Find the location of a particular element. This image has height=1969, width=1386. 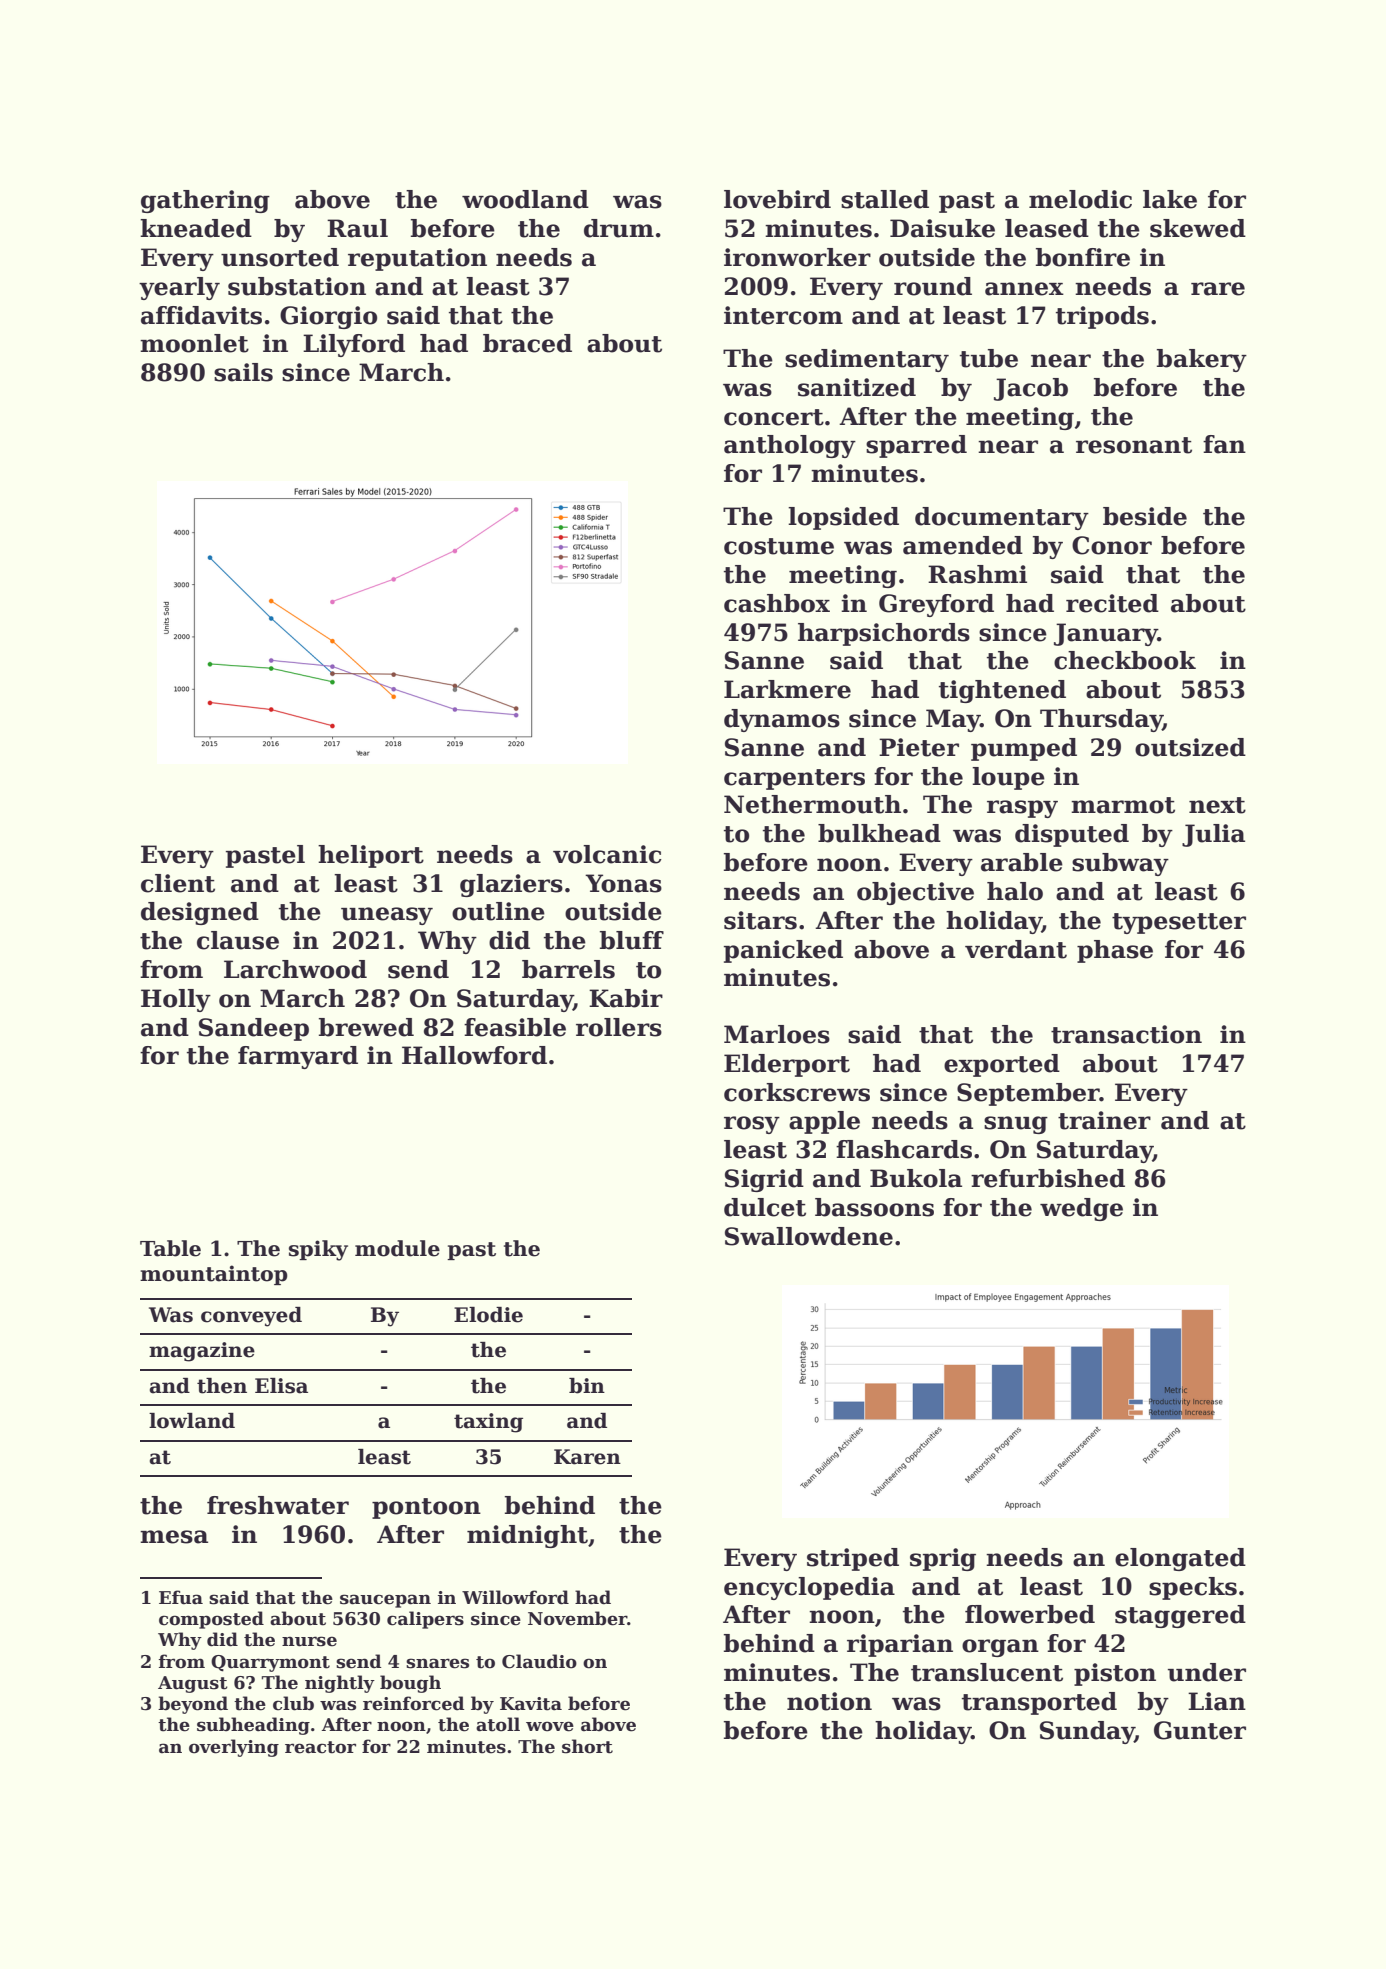

Larkmere is located at coordinates (787, 689).
